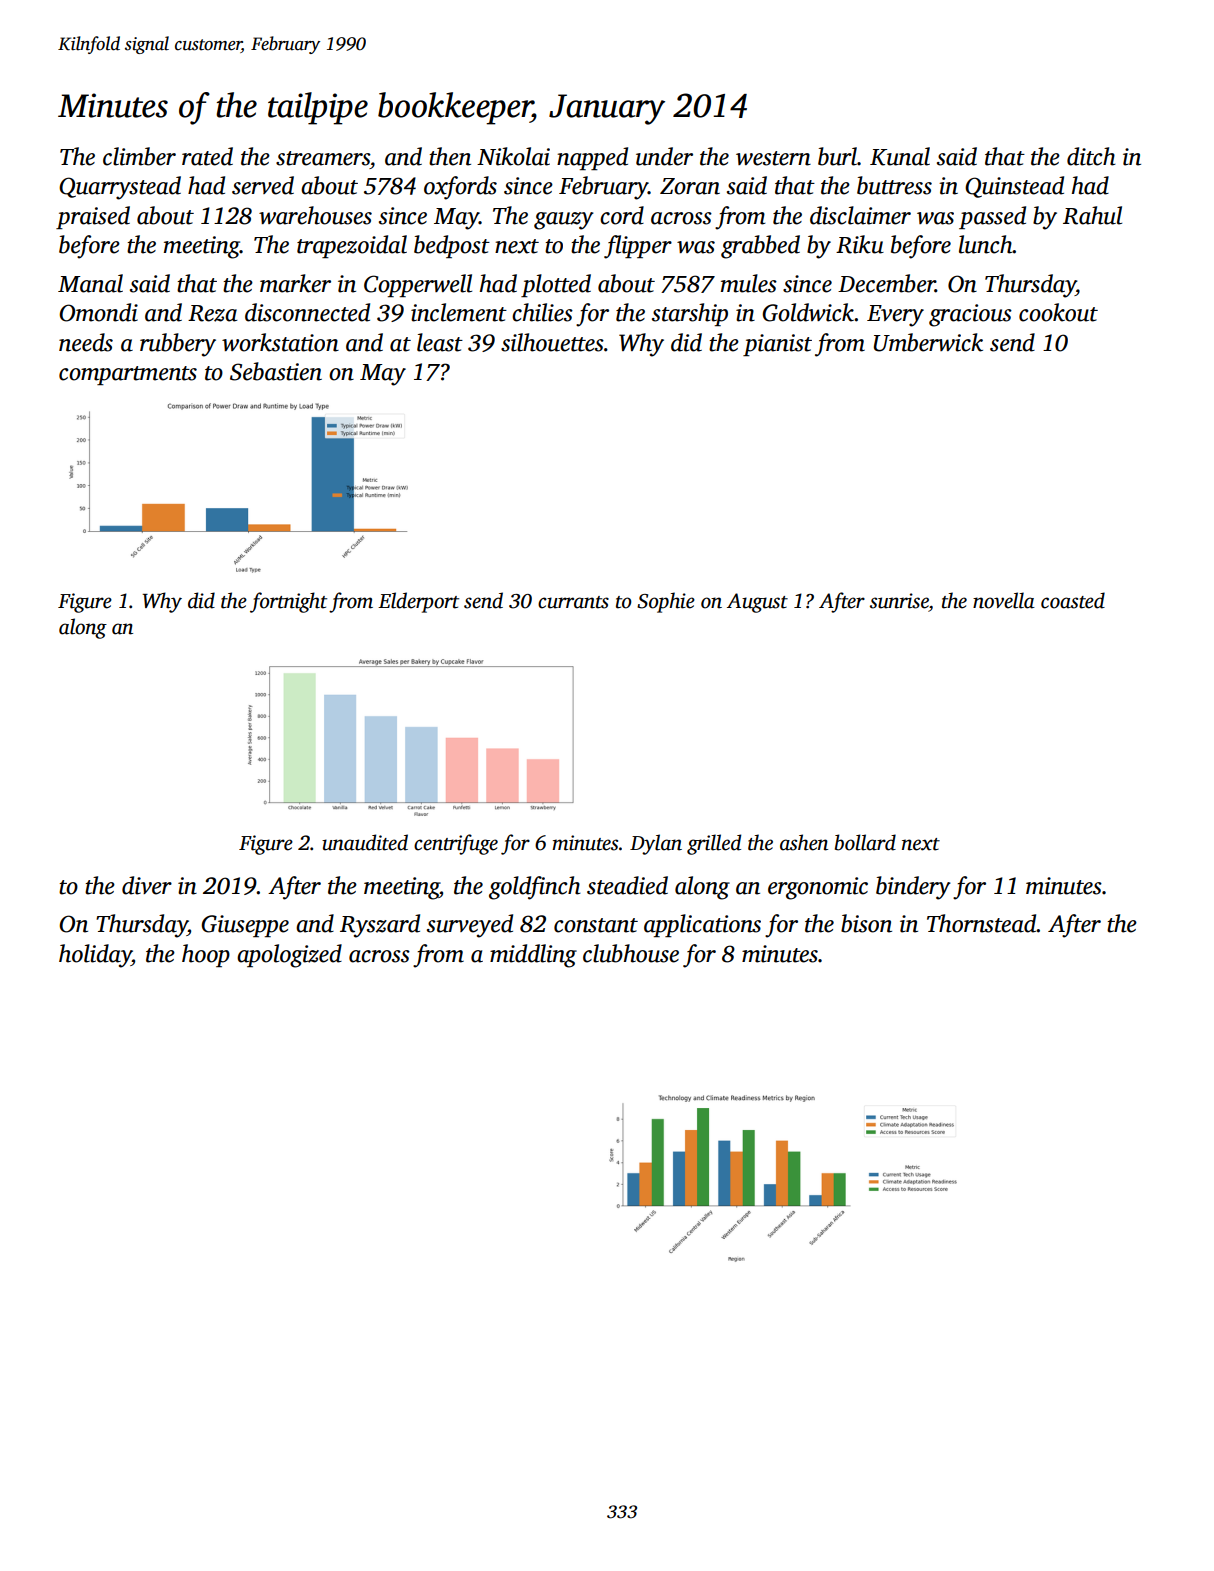 Image resolution: width=1214 pixels, height=1571 pixels. What do you see at coordinates (556, 285) in the screenshot?
I see `plotted` at bounding box center [556, 285].
